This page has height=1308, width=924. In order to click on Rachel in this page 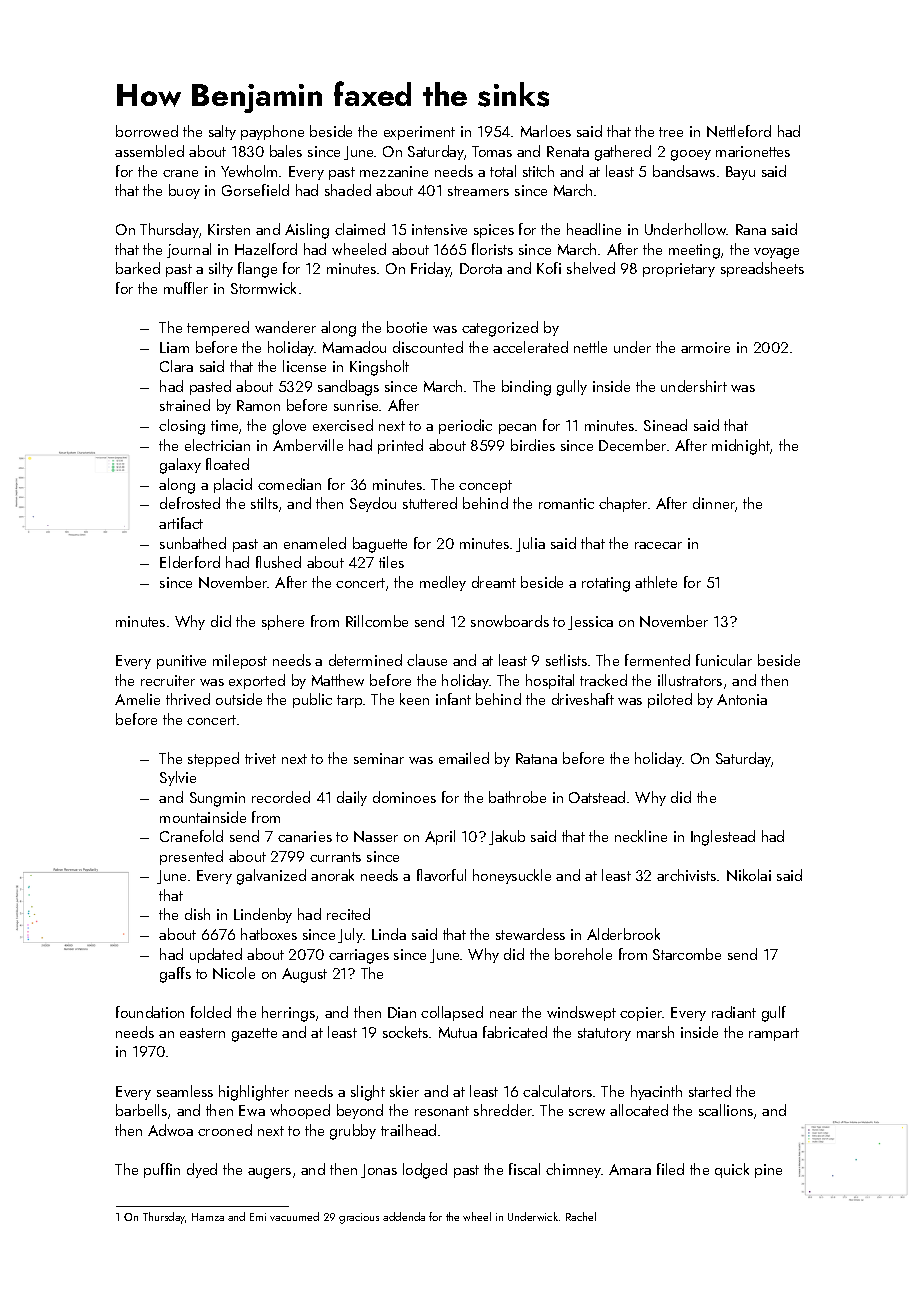, I will do `click(581, 1216)`.
